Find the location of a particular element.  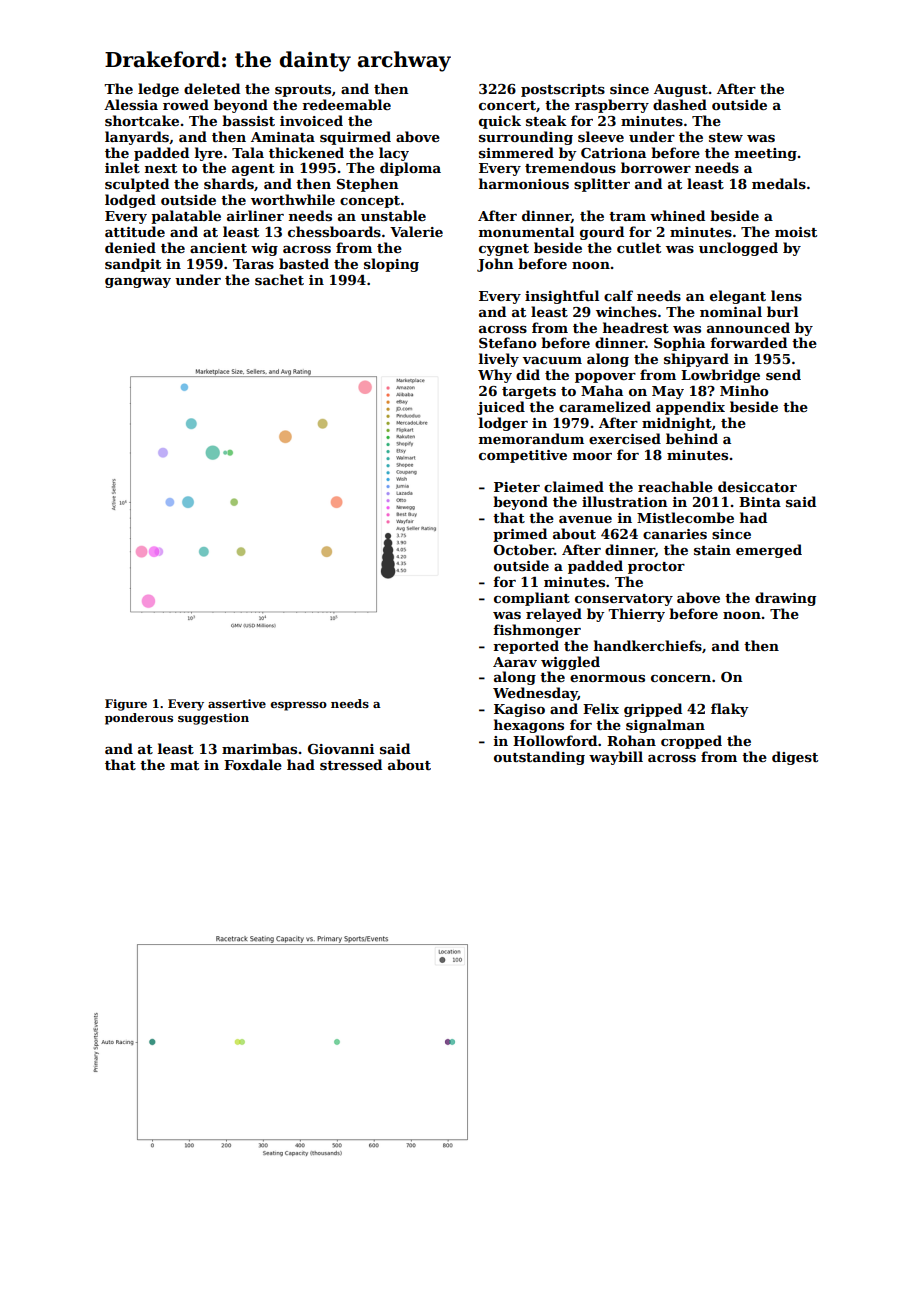

Minho is located at coordinates (744, 390).
